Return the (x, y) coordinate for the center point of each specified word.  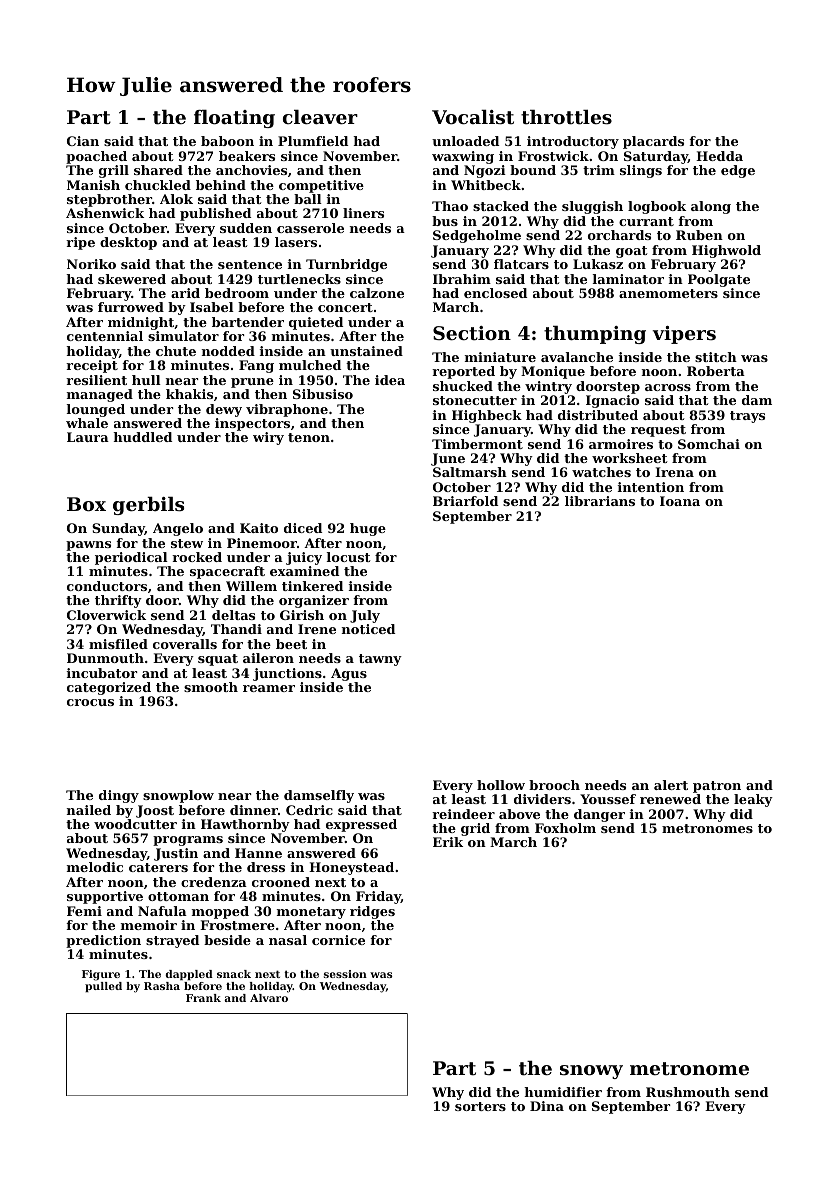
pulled (103, 987)
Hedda (719, 156)
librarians (600, 501)
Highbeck (487, 416)
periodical (131, 558)
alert (671, 785)
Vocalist (473, 117)
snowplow (178, 796)
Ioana (680, 501)
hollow (501, 785)
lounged (96, 410)
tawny (380, 660)
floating (234, 119)
